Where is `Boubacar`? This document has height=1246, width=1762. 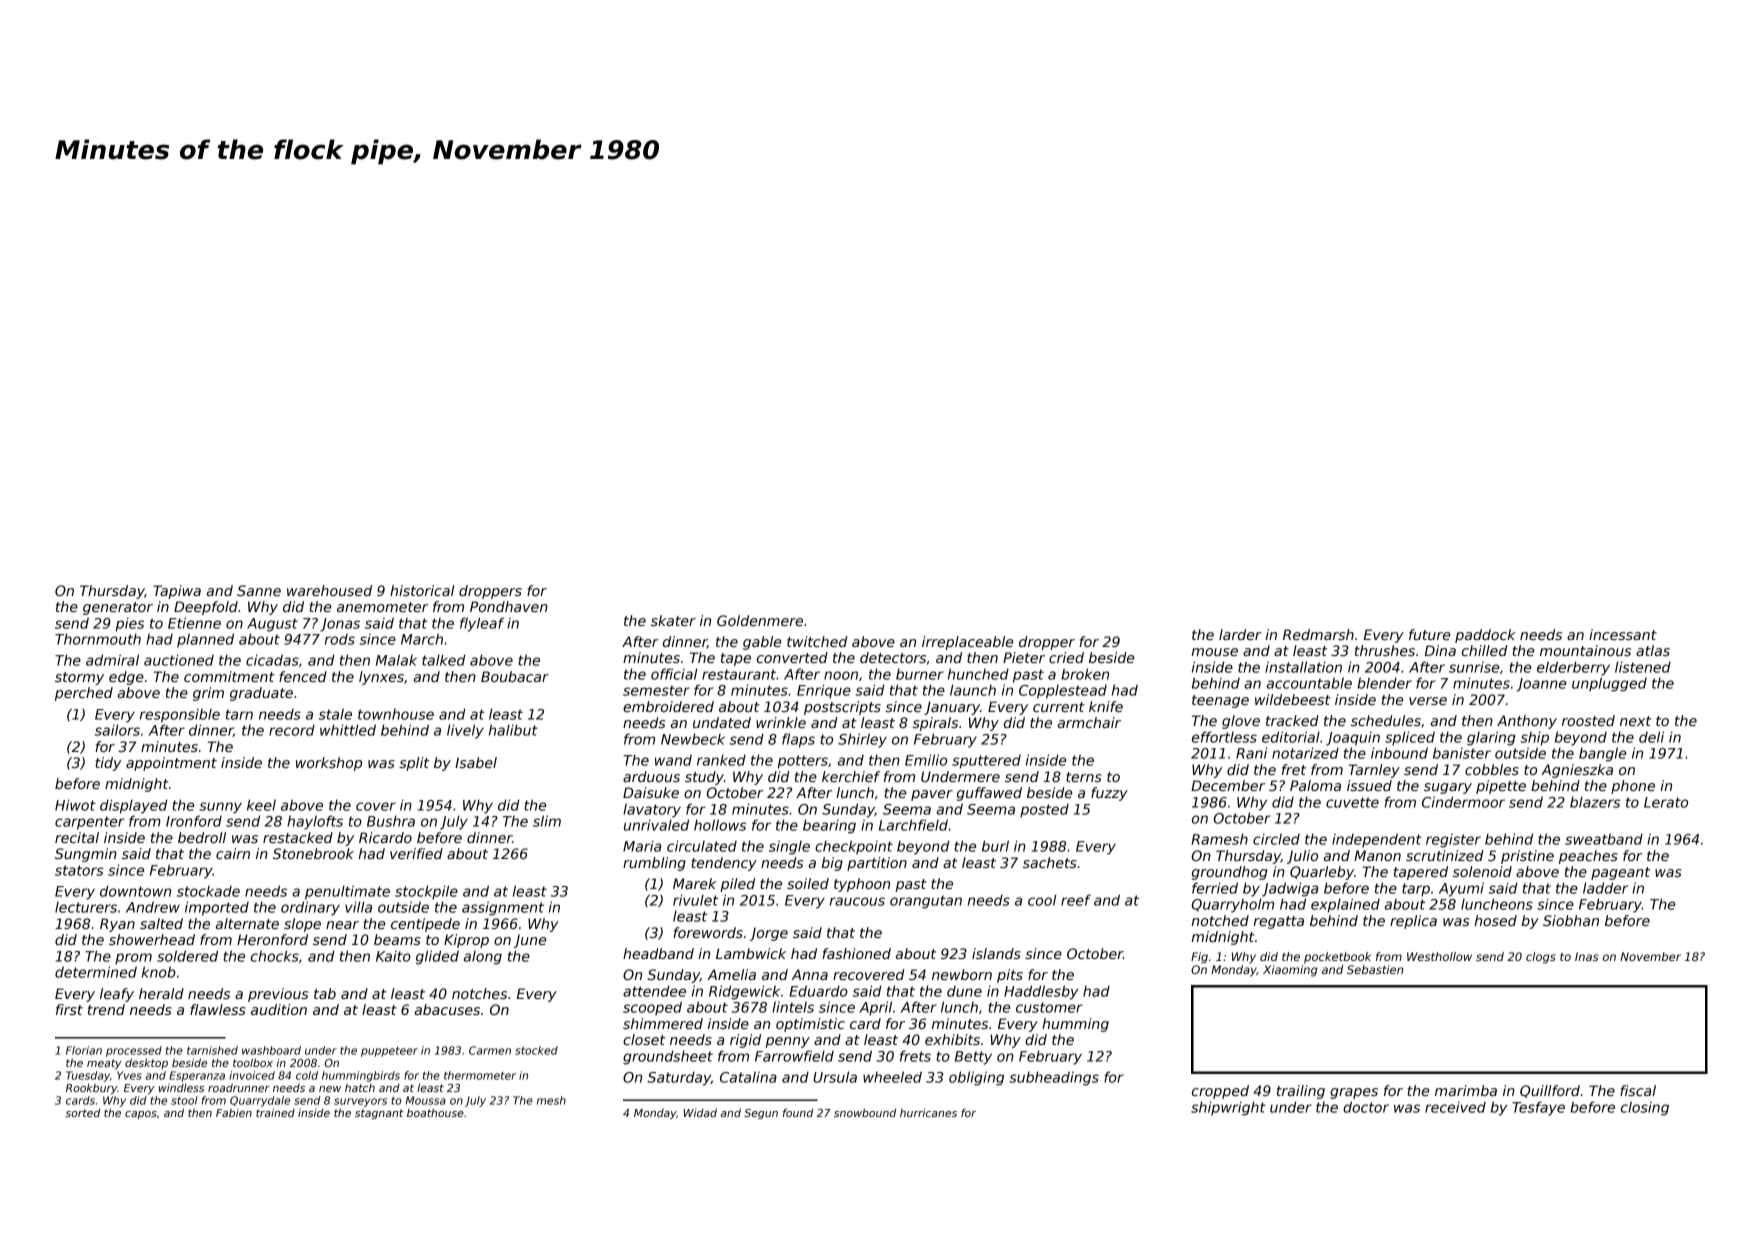 Boubacar is located at coordinates (515, 676).
